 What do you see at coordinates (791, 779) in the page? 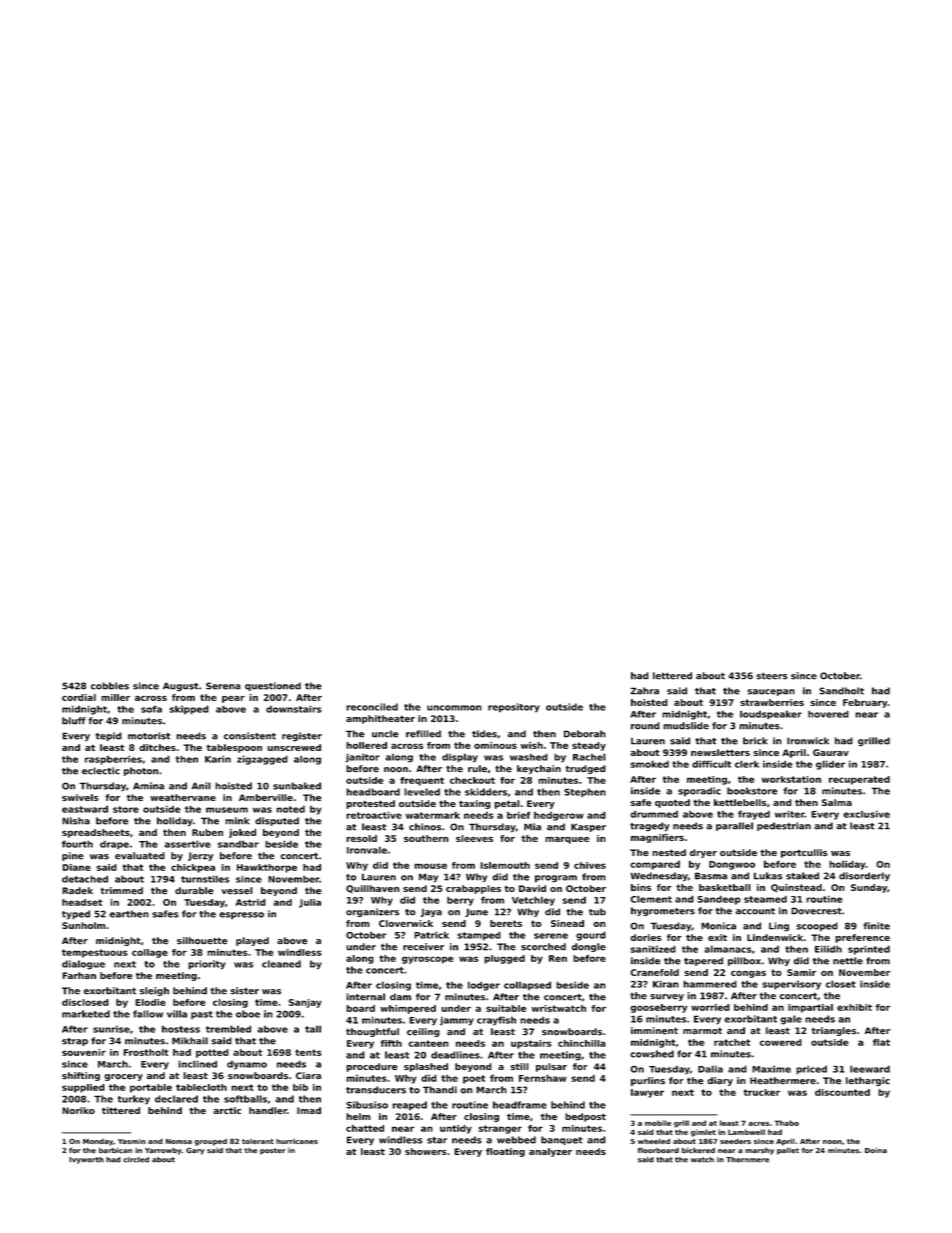
I see `workstation` at bounding box center [791, 779].
